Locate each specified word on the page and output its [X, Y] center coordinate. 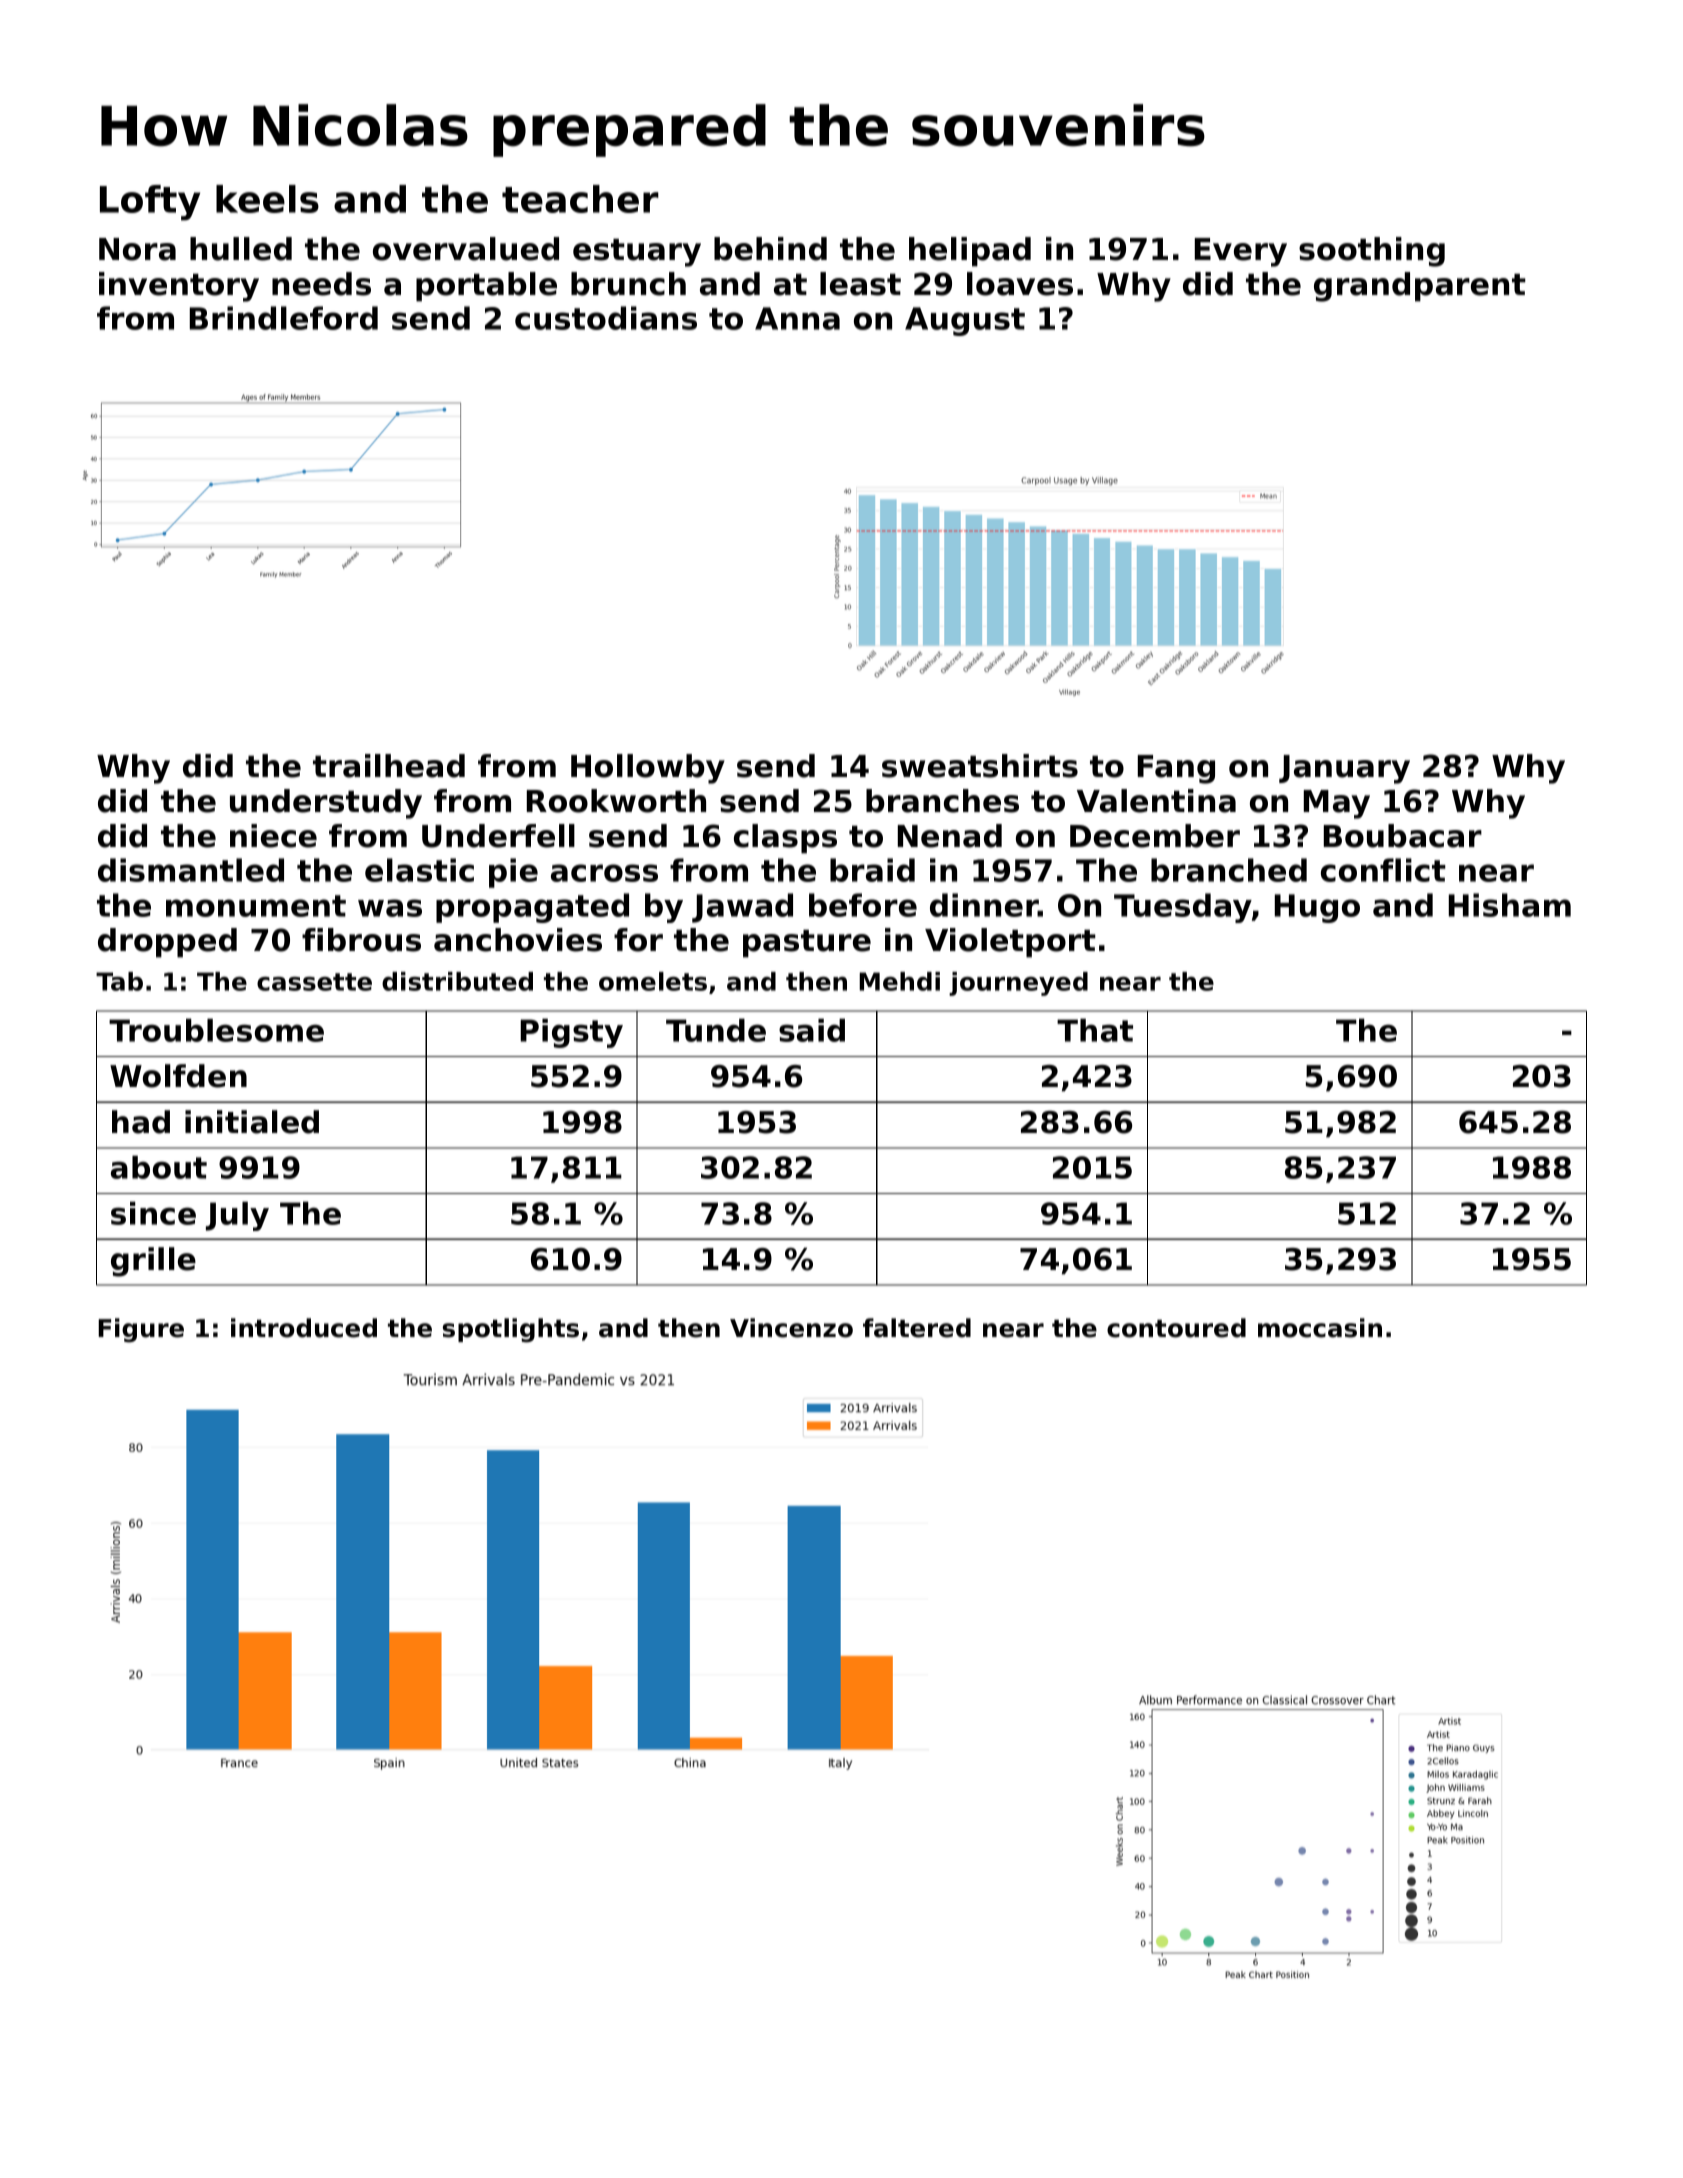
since [153, 1213]
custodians [606, 318]
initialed [252, 1122]
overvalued [466, 249]
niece [273, 836]
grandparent [1420, 287]
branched [1229, 870]
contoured [1176, 1328]
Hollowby [648, 769]
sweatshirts [980, 766]
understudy [326, 804]
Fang [1176, 769]
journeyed [1018, 984]
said [812, 1030]
